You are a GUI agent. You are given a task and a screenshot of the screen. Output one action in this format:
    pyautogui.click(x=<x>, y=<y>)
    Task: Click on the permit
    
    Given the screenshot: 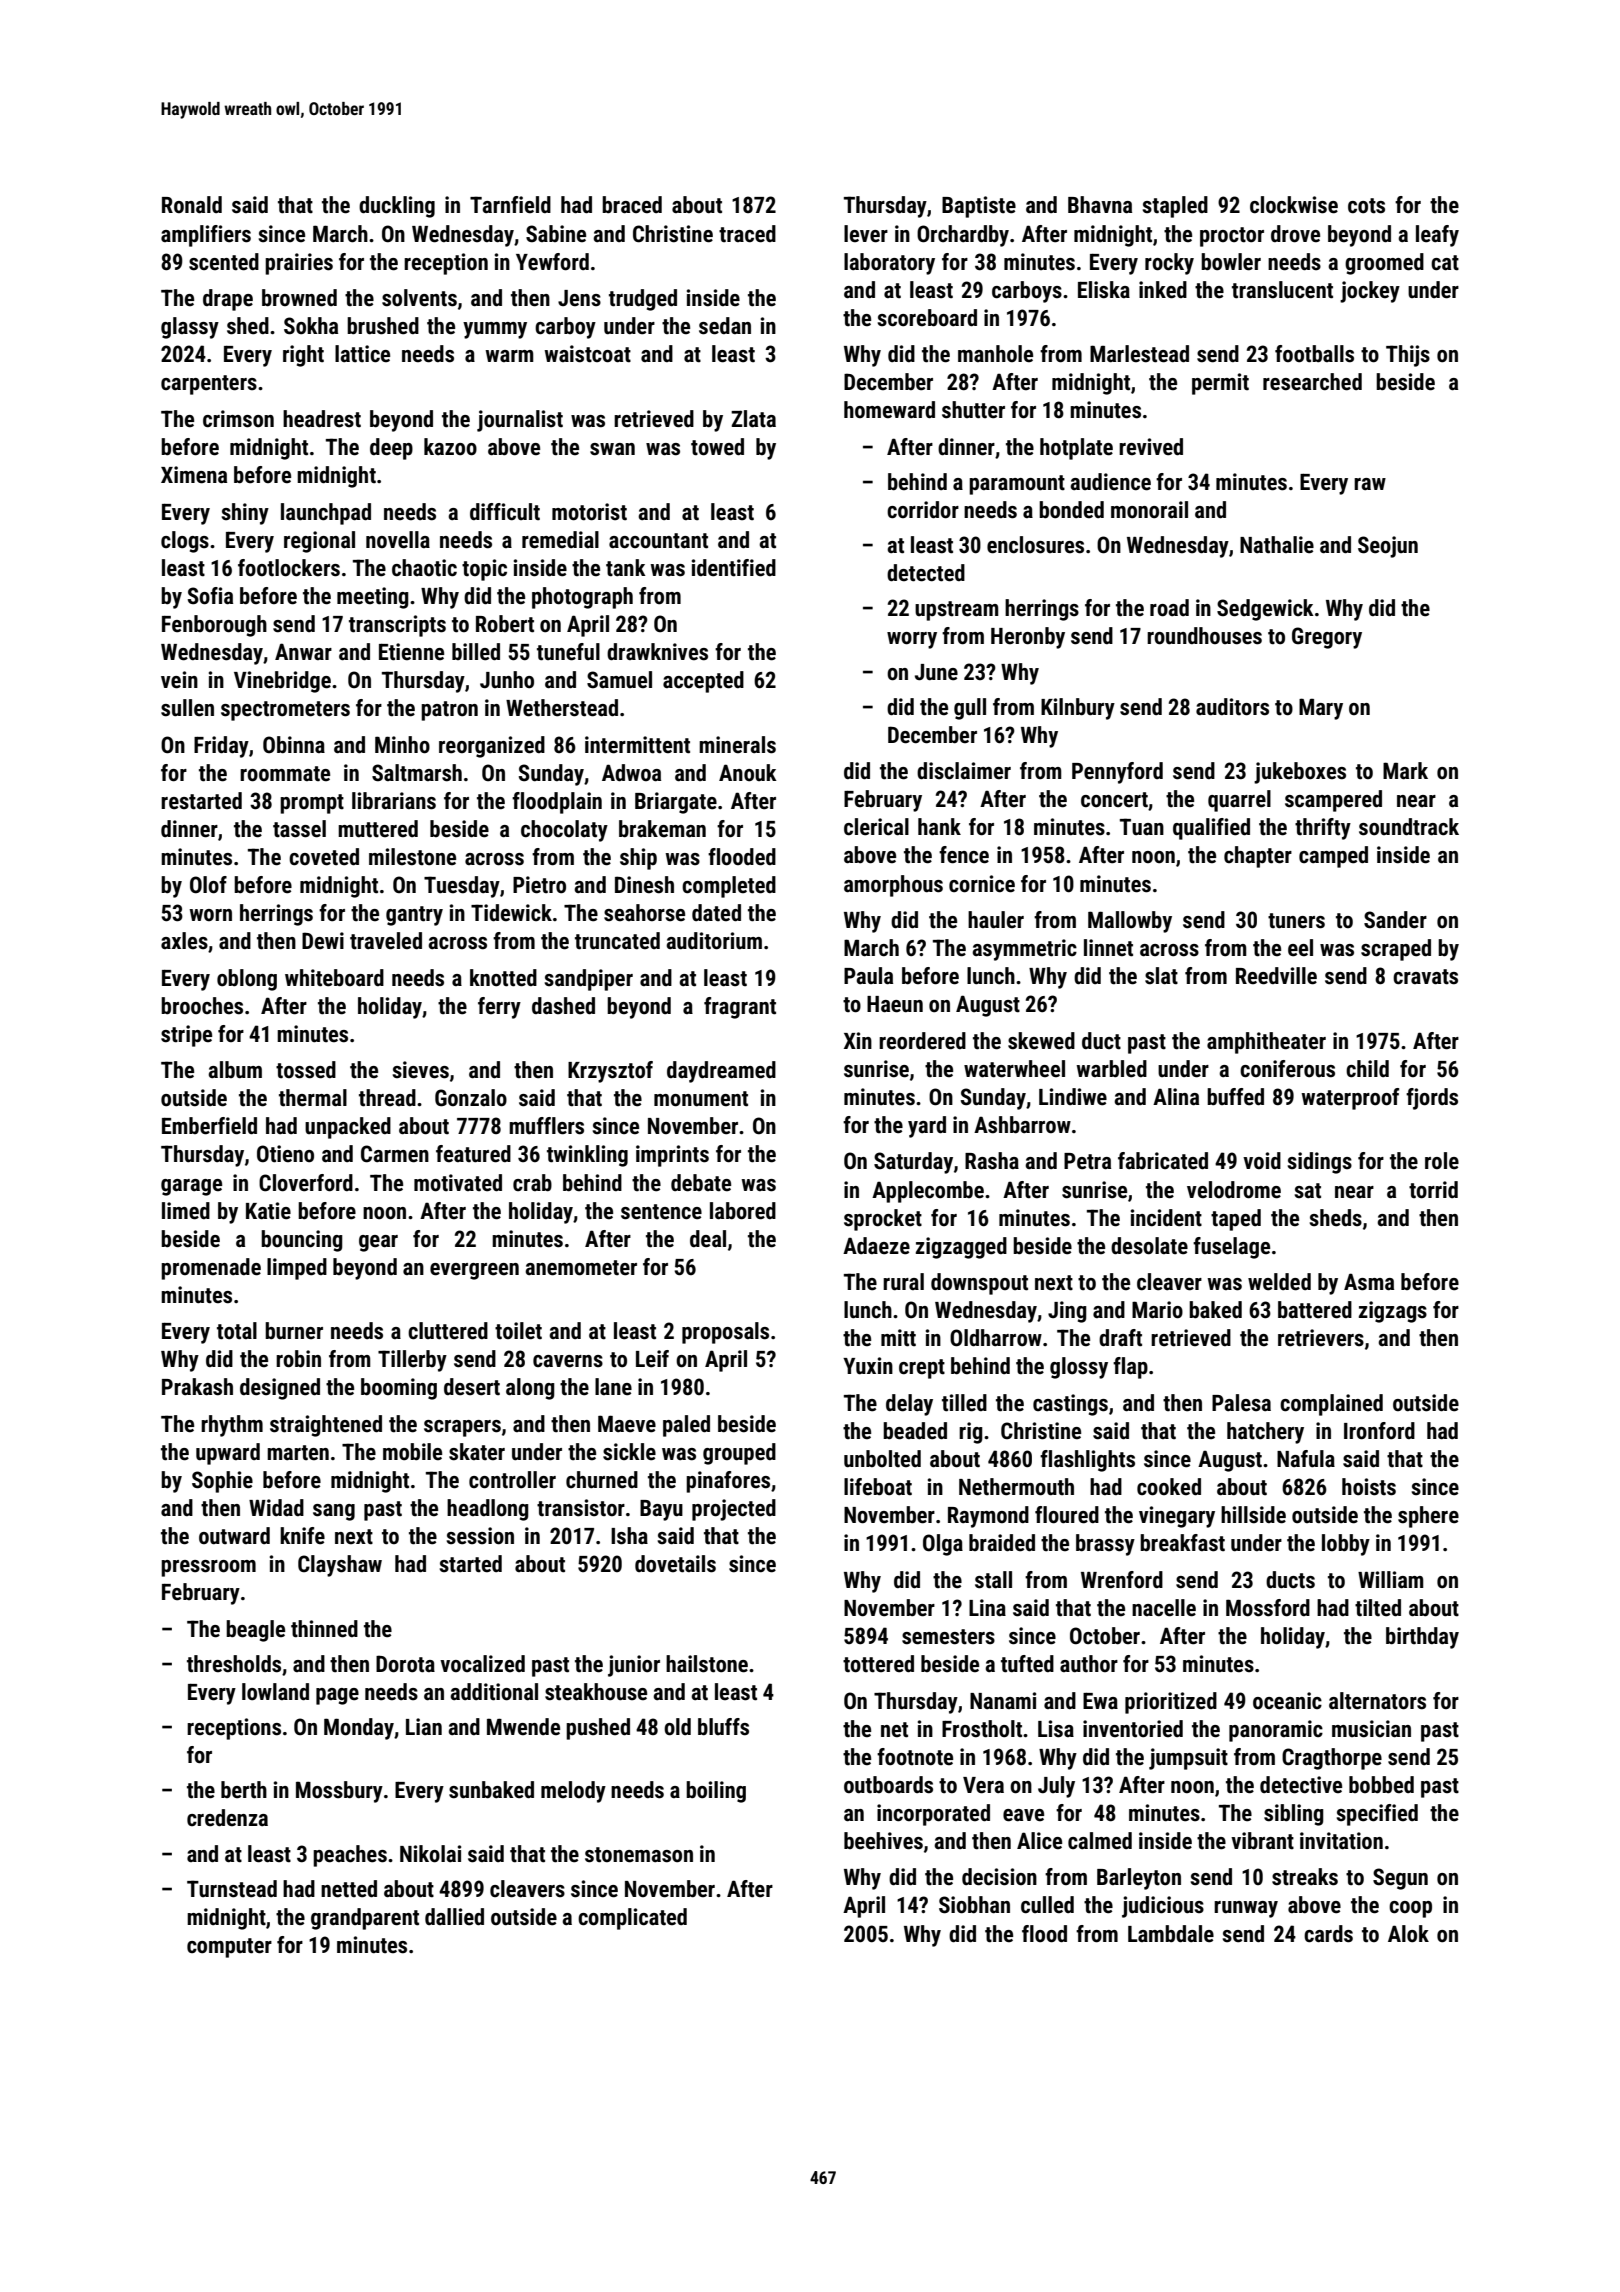 What is the action you would take?
    pyautogui.click(x=1220, y=384)
